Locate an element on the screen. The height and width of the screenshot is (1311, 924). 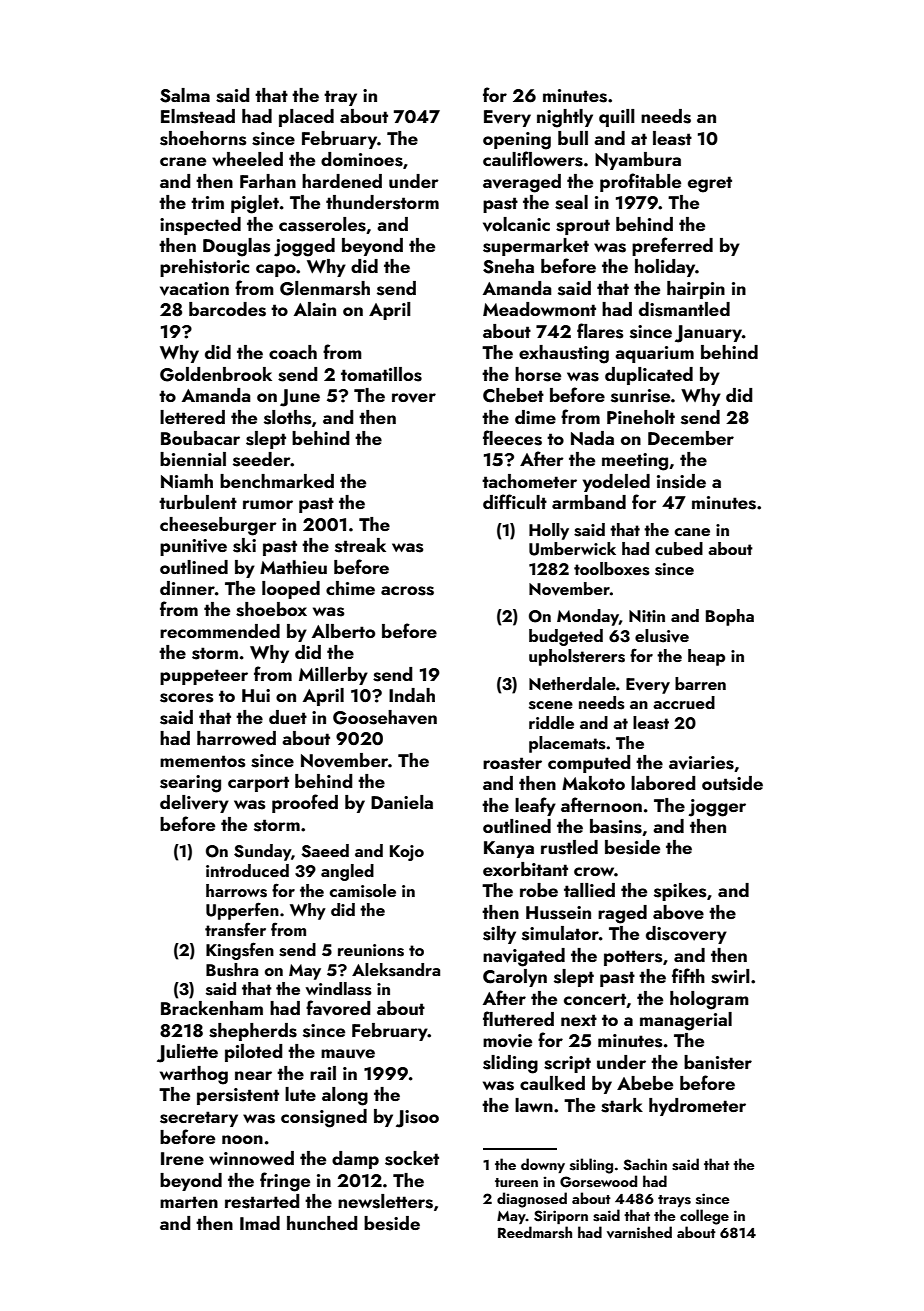
January is located at coordinates (708, 334).
